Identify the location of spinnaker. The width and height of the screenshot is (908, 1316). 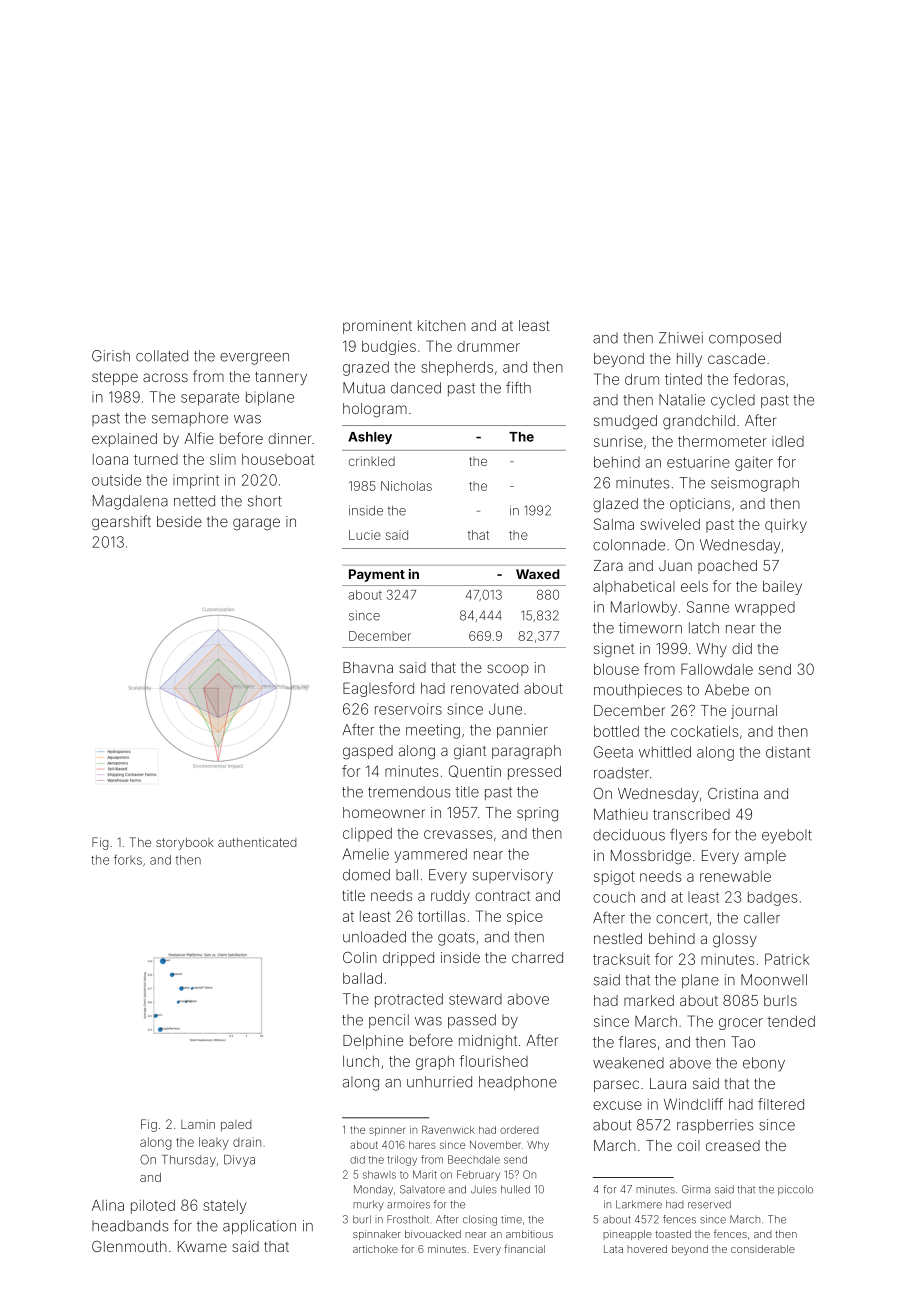
(377, 1235).
